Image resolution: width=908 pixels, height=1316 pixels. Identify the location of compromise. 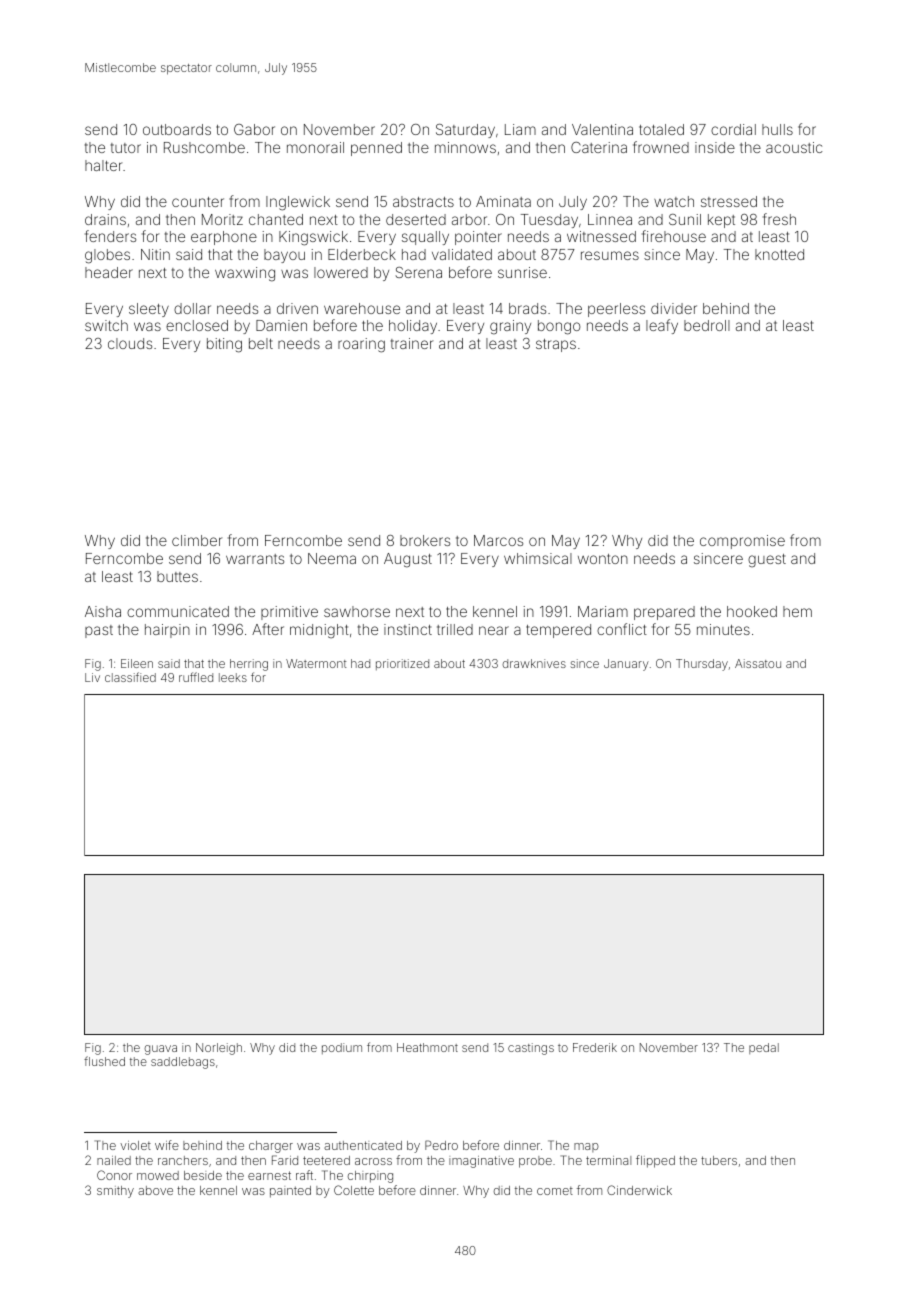
(742, 542).
